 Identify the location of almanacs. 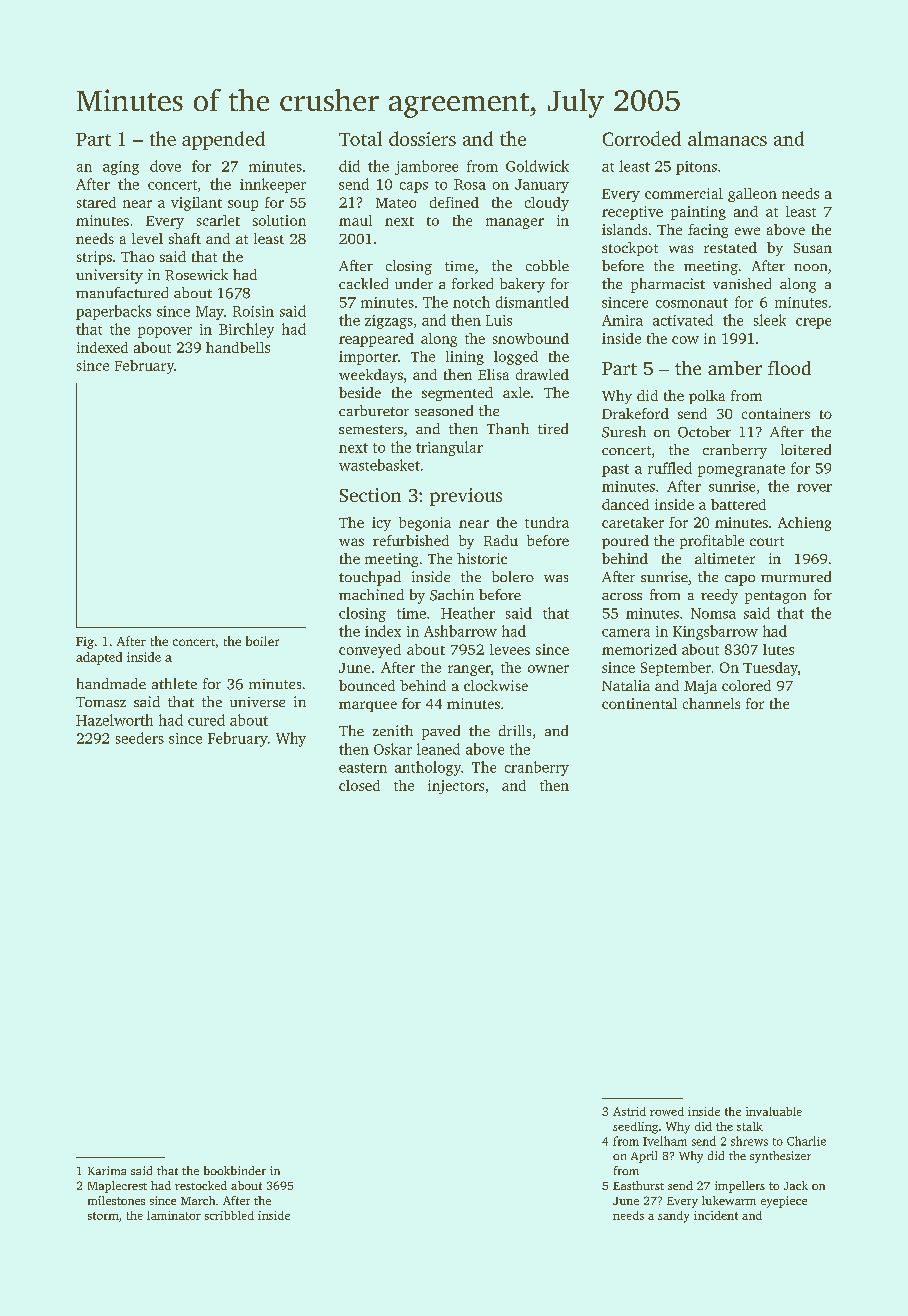
(727, 138).
